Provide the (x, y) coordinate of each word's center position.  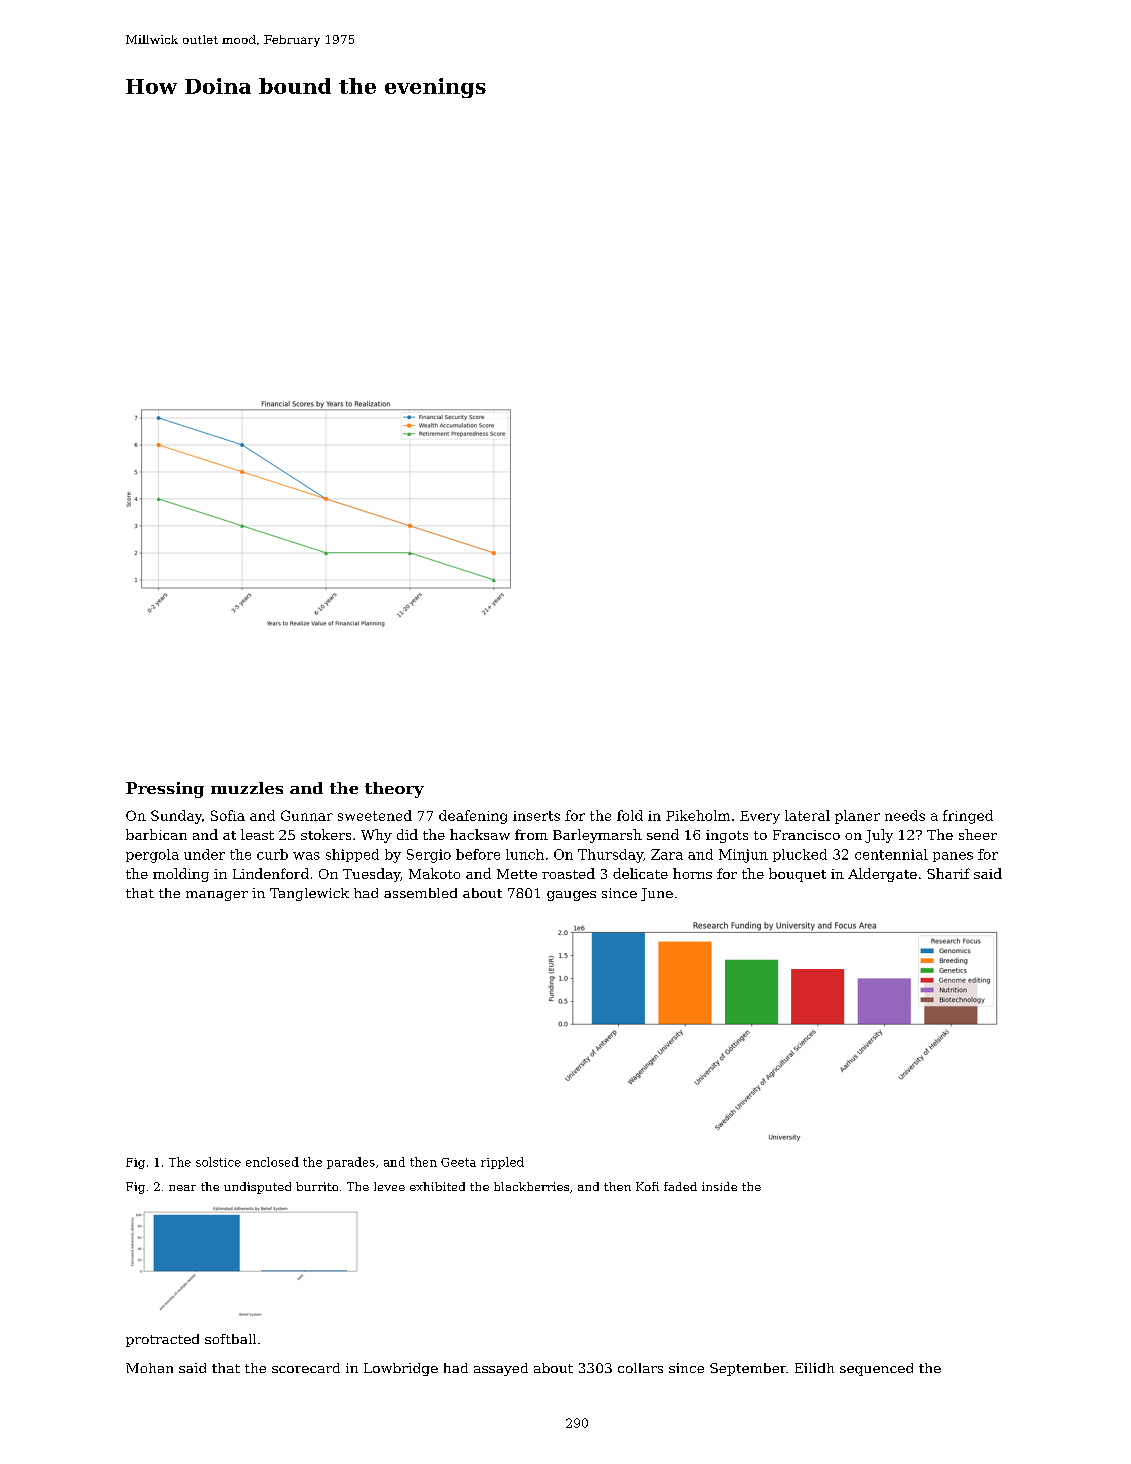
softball (230, 1339)
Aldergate (882, 875)
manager (217, 896)
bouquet (797, 875)
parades (351, 1163)
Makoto (434, 873)
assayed (501, 1369)
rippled (502, 1163)
